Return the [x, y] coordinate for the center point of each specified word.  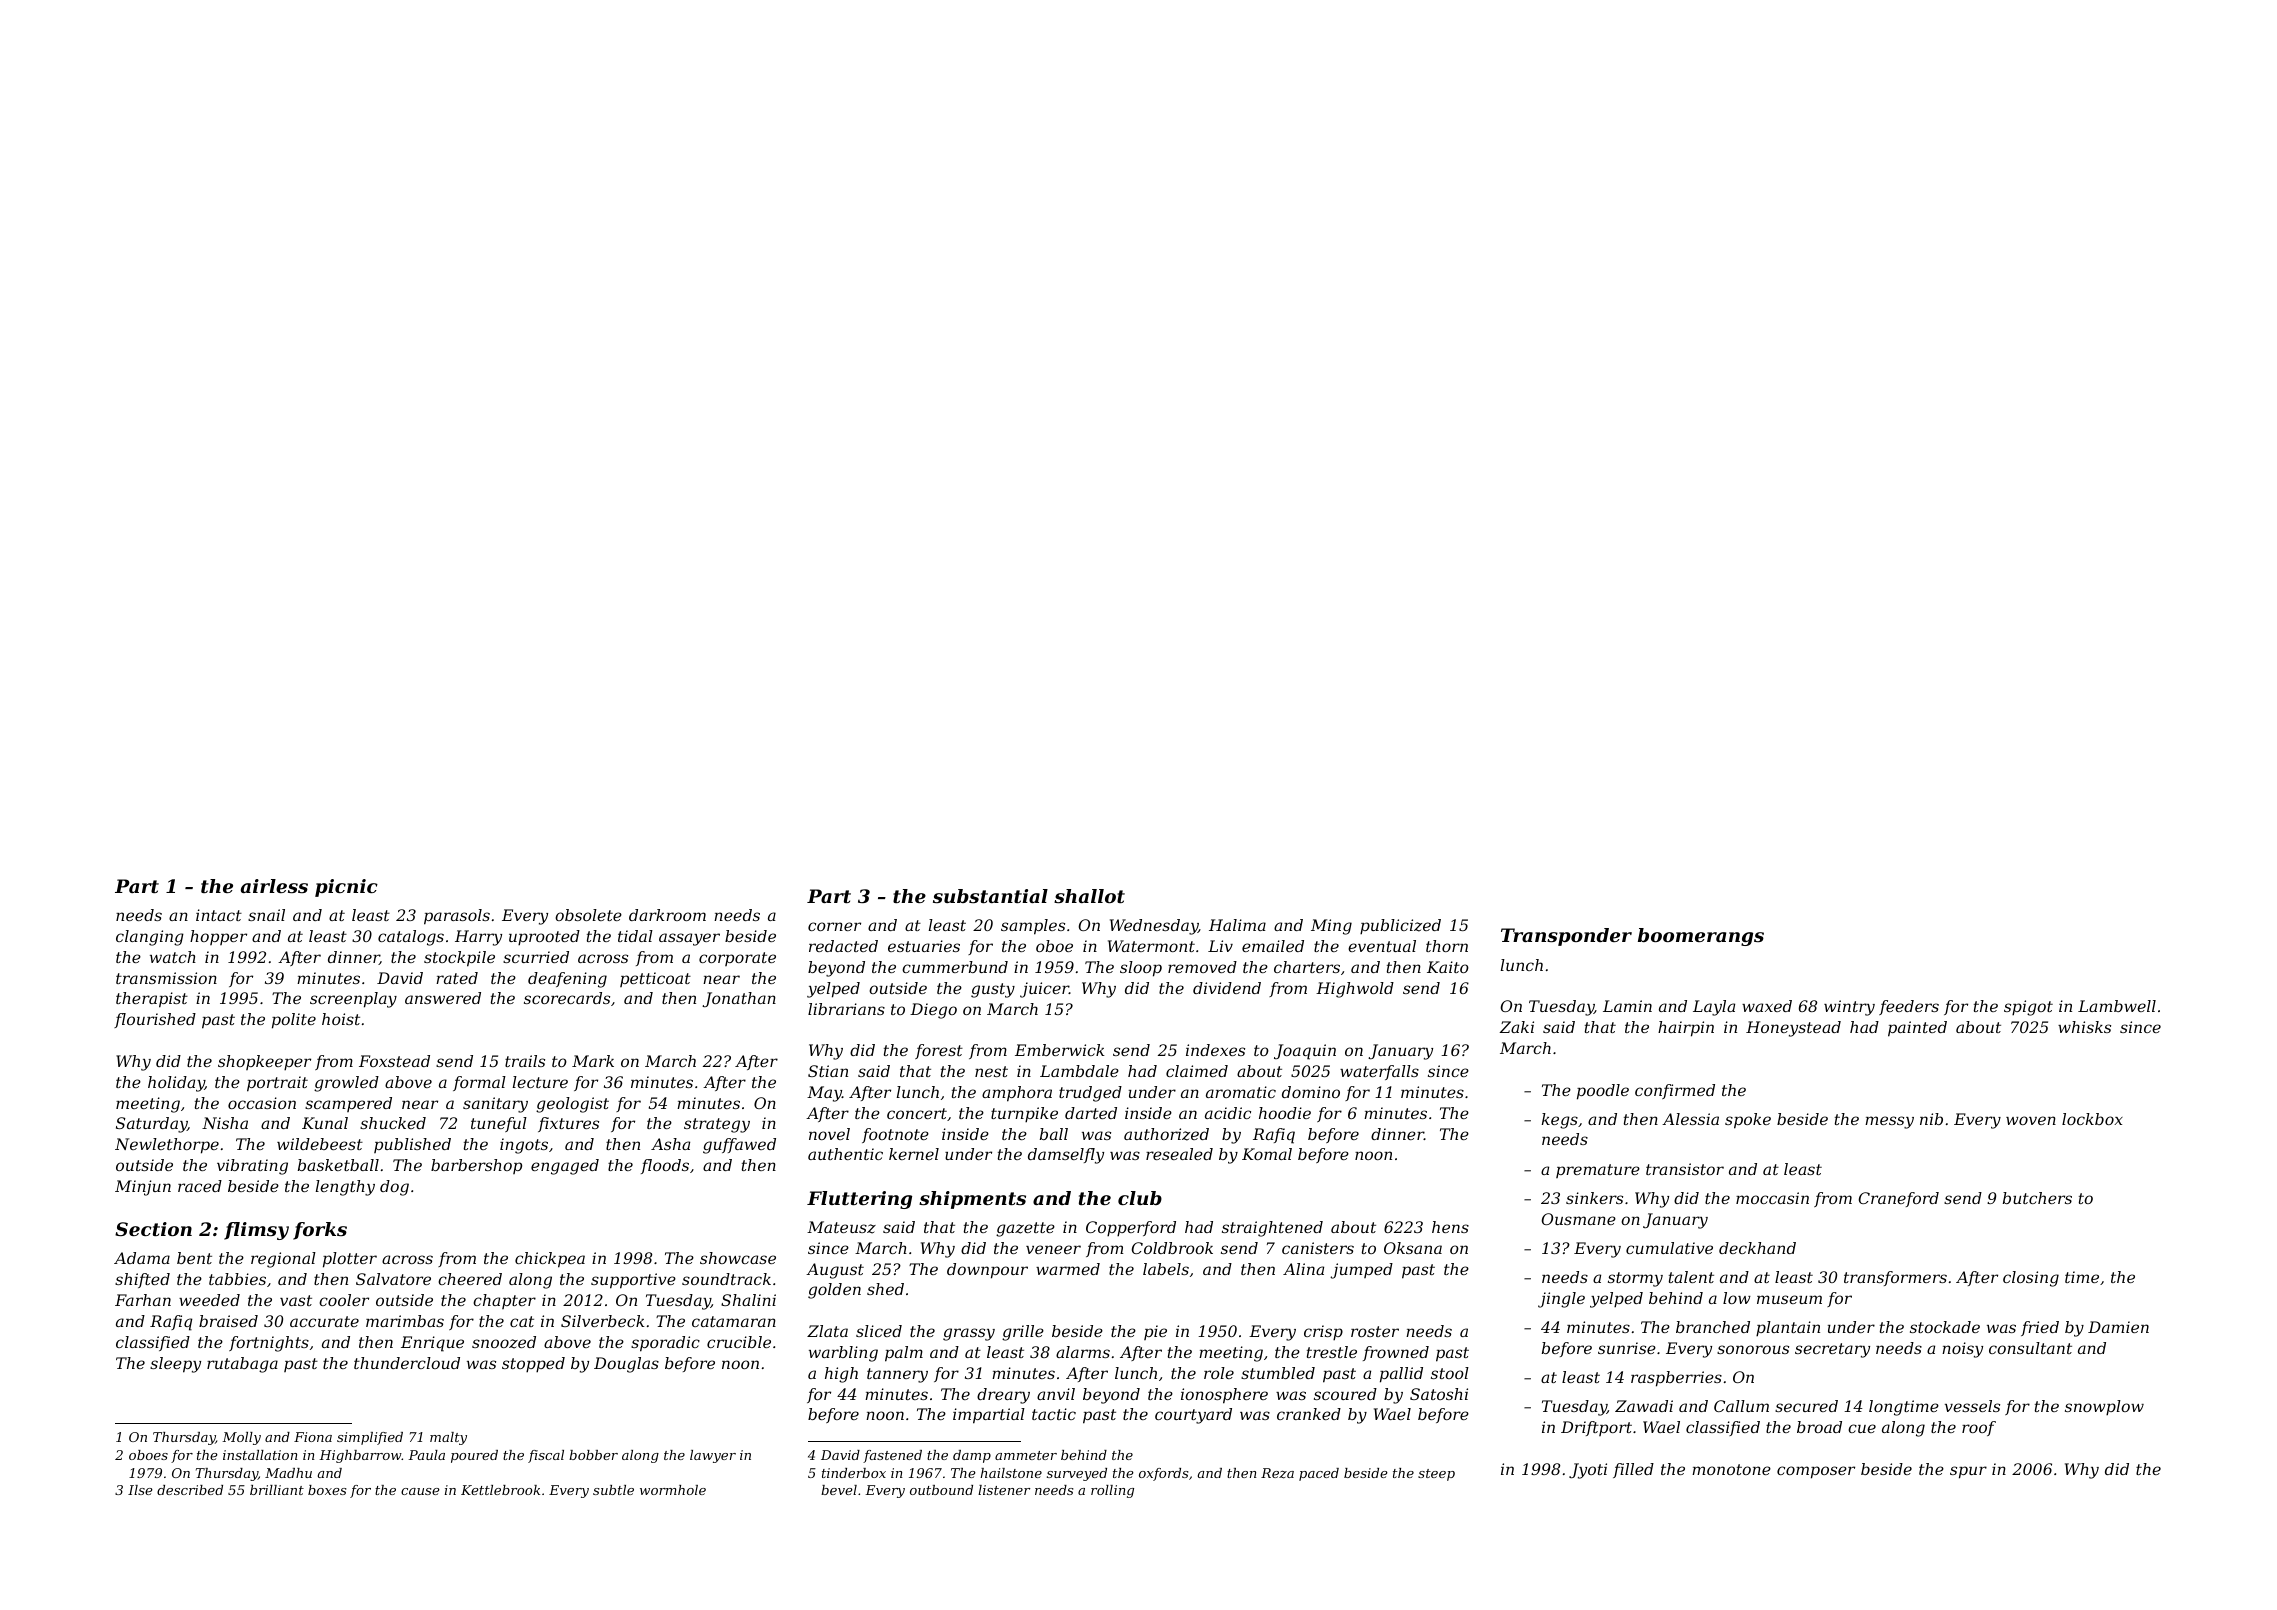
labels [1166, 1269]
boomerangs [1701, 937]
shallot [1089, 896]
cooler [344, 1300]
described [190, 1490]
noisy [1962, 1350]
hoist [341, 1019]
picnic [346, 888]
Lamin [1627, 1006]
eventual [1382, 946]
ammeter [1026, 1455]
